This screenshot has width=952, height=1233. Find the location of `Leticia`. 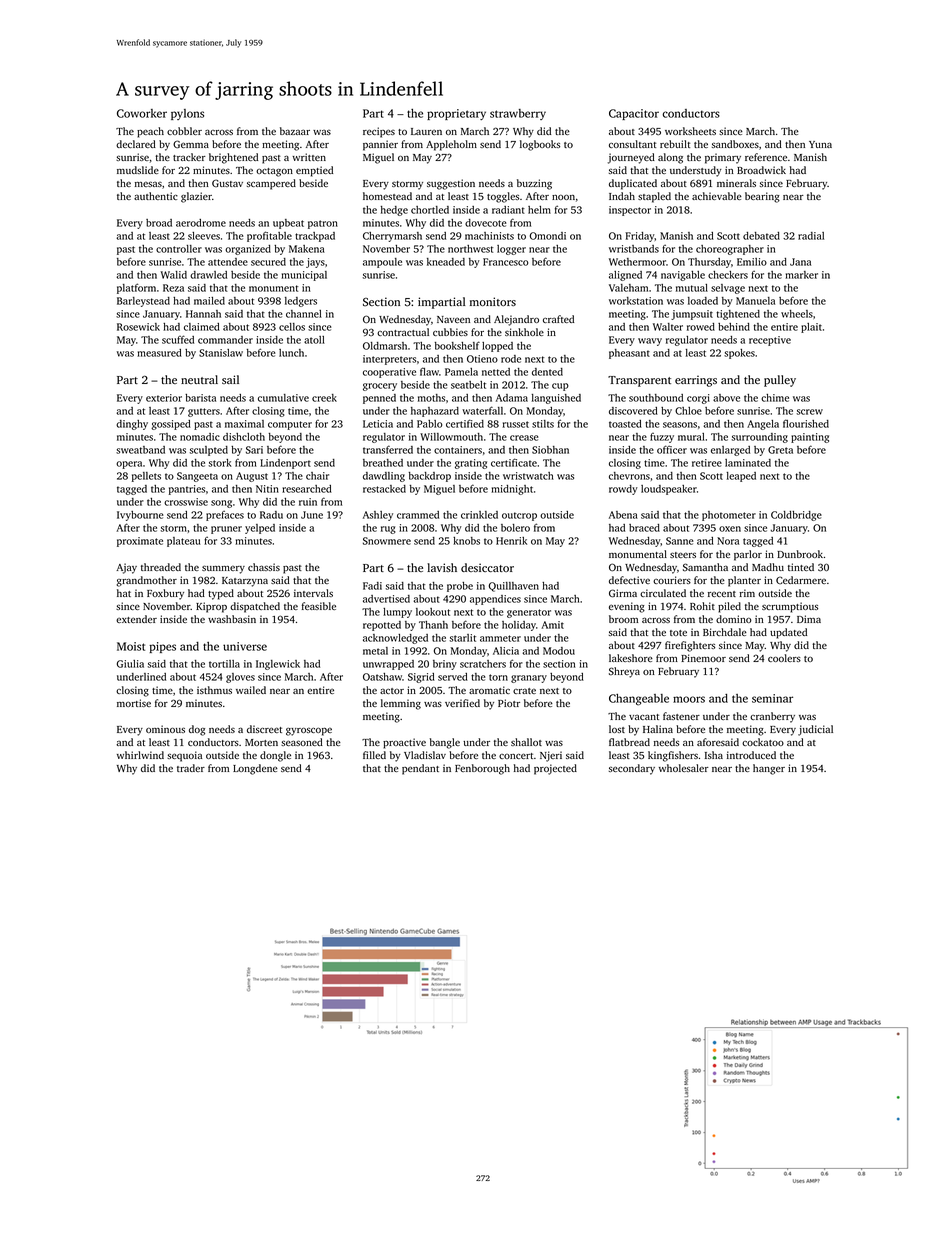

Leticia is located at coordinates (378, 424).
